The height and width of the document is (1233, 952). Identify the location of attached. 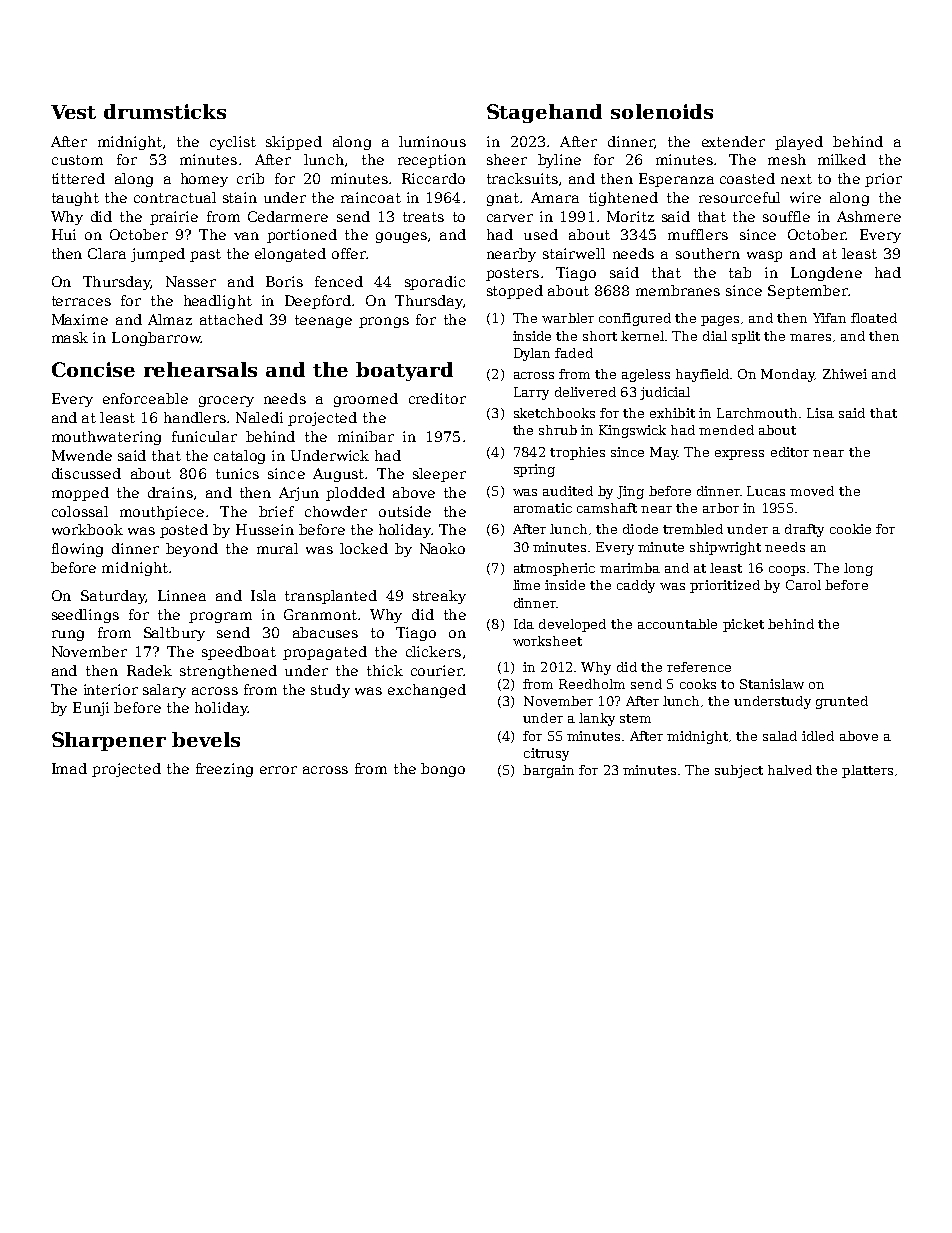
(231, 319).
